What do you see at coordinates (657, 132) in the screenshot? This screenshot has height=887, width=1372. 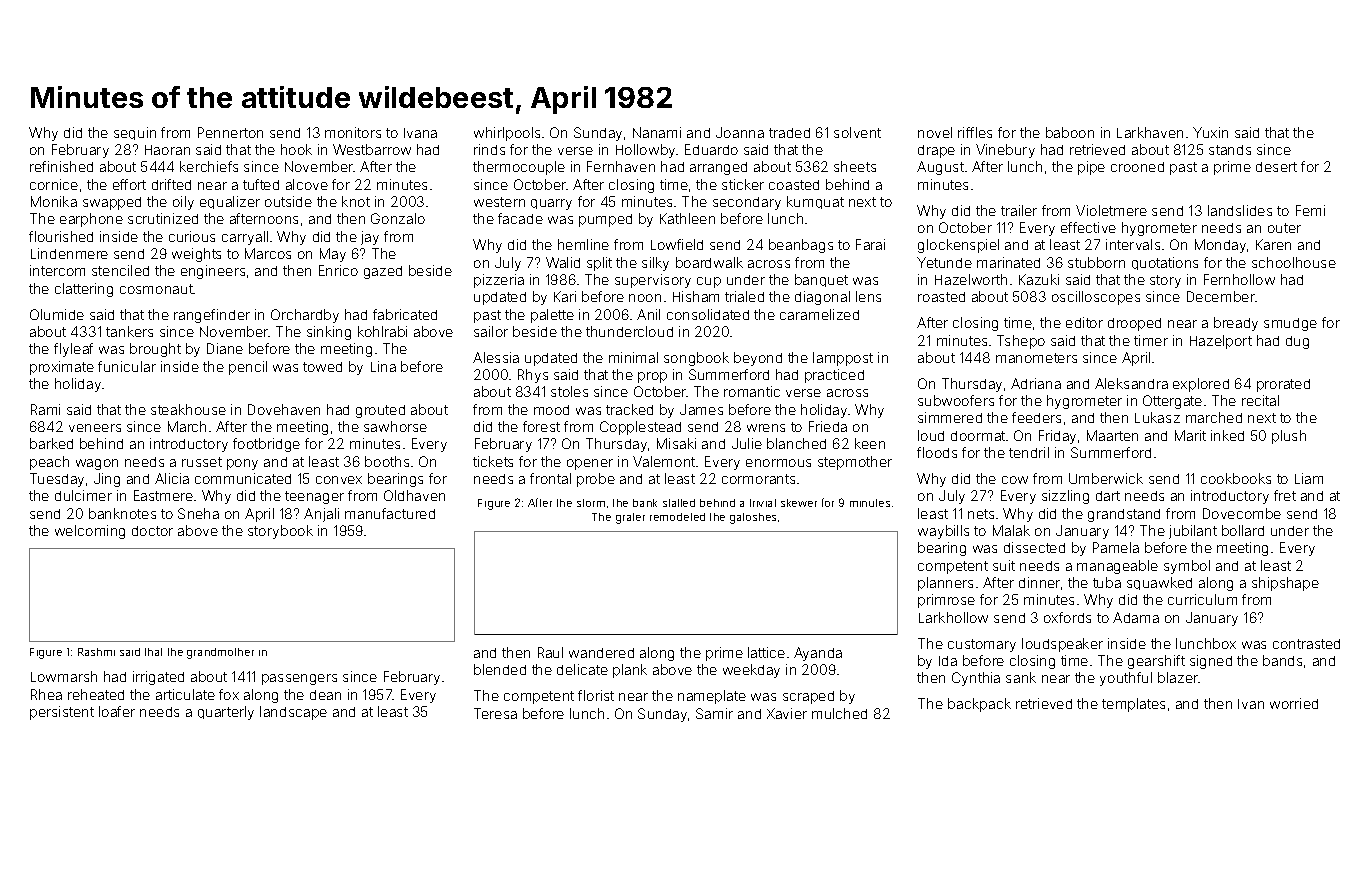 I see `Nanami` at bounding box center [657, 132].
